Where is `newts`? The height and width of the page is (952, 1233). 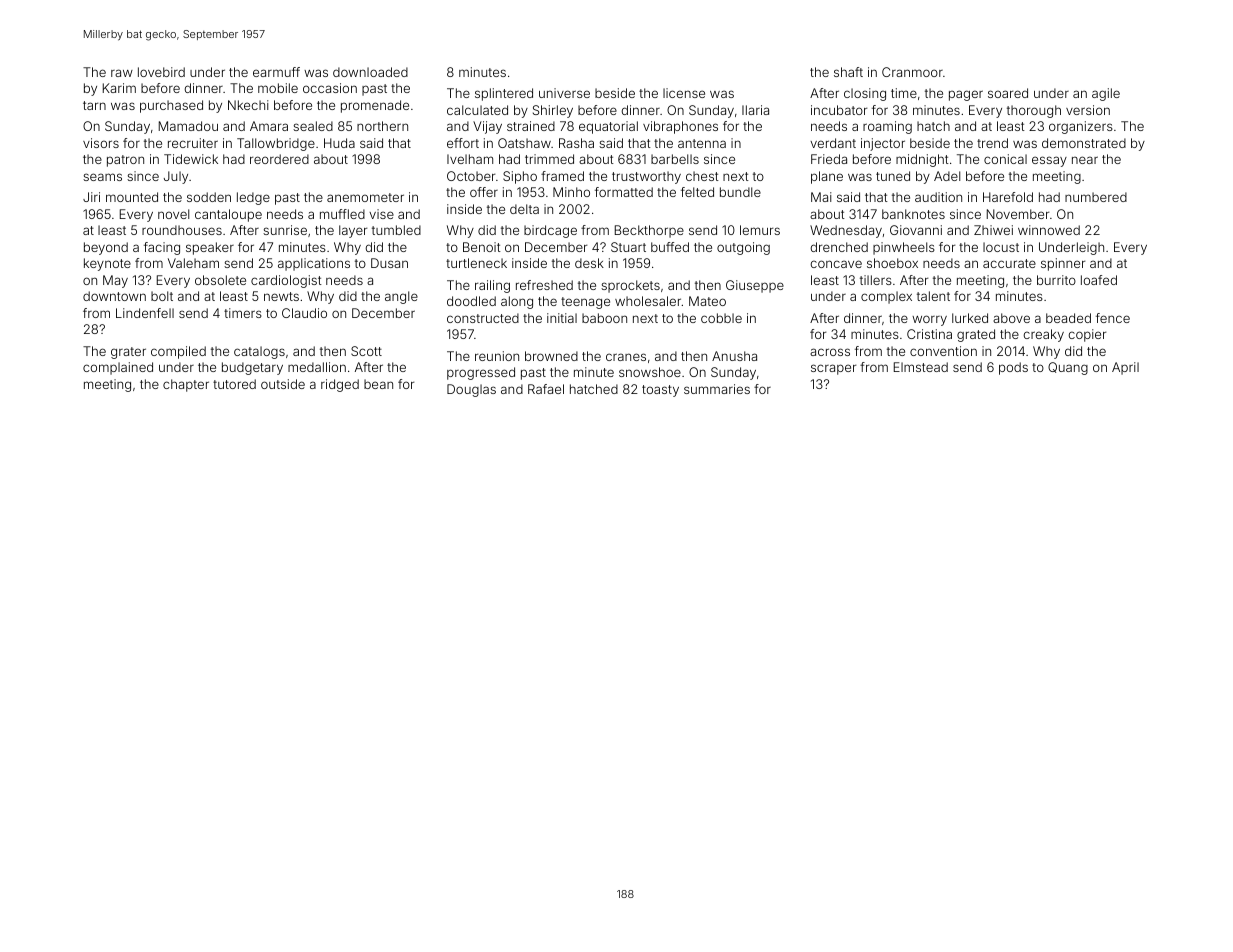
newts is located at coordinates (281, 296).
